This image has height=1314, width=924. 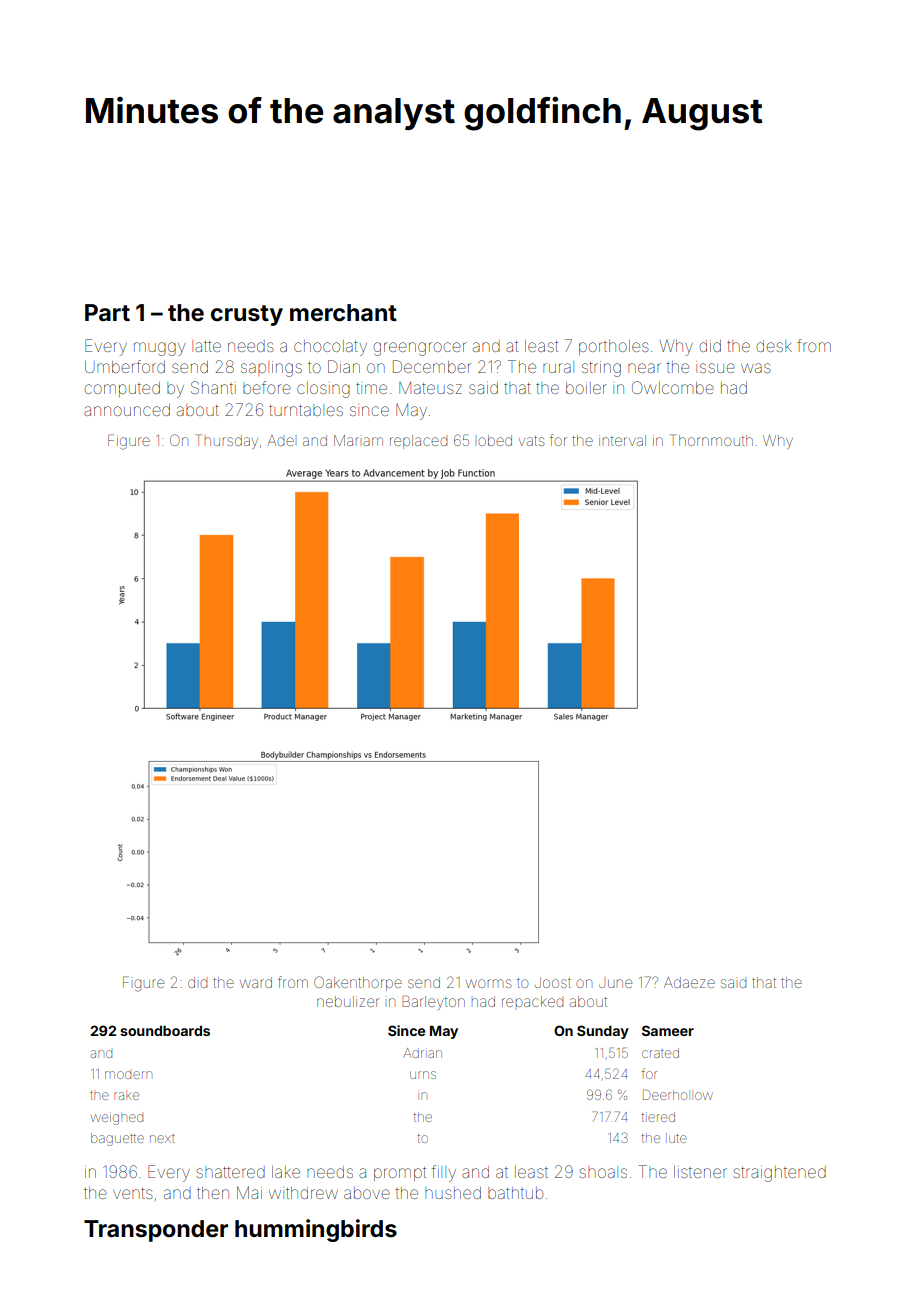 I want to click on Adaeze, so click(x=689, y=982).
